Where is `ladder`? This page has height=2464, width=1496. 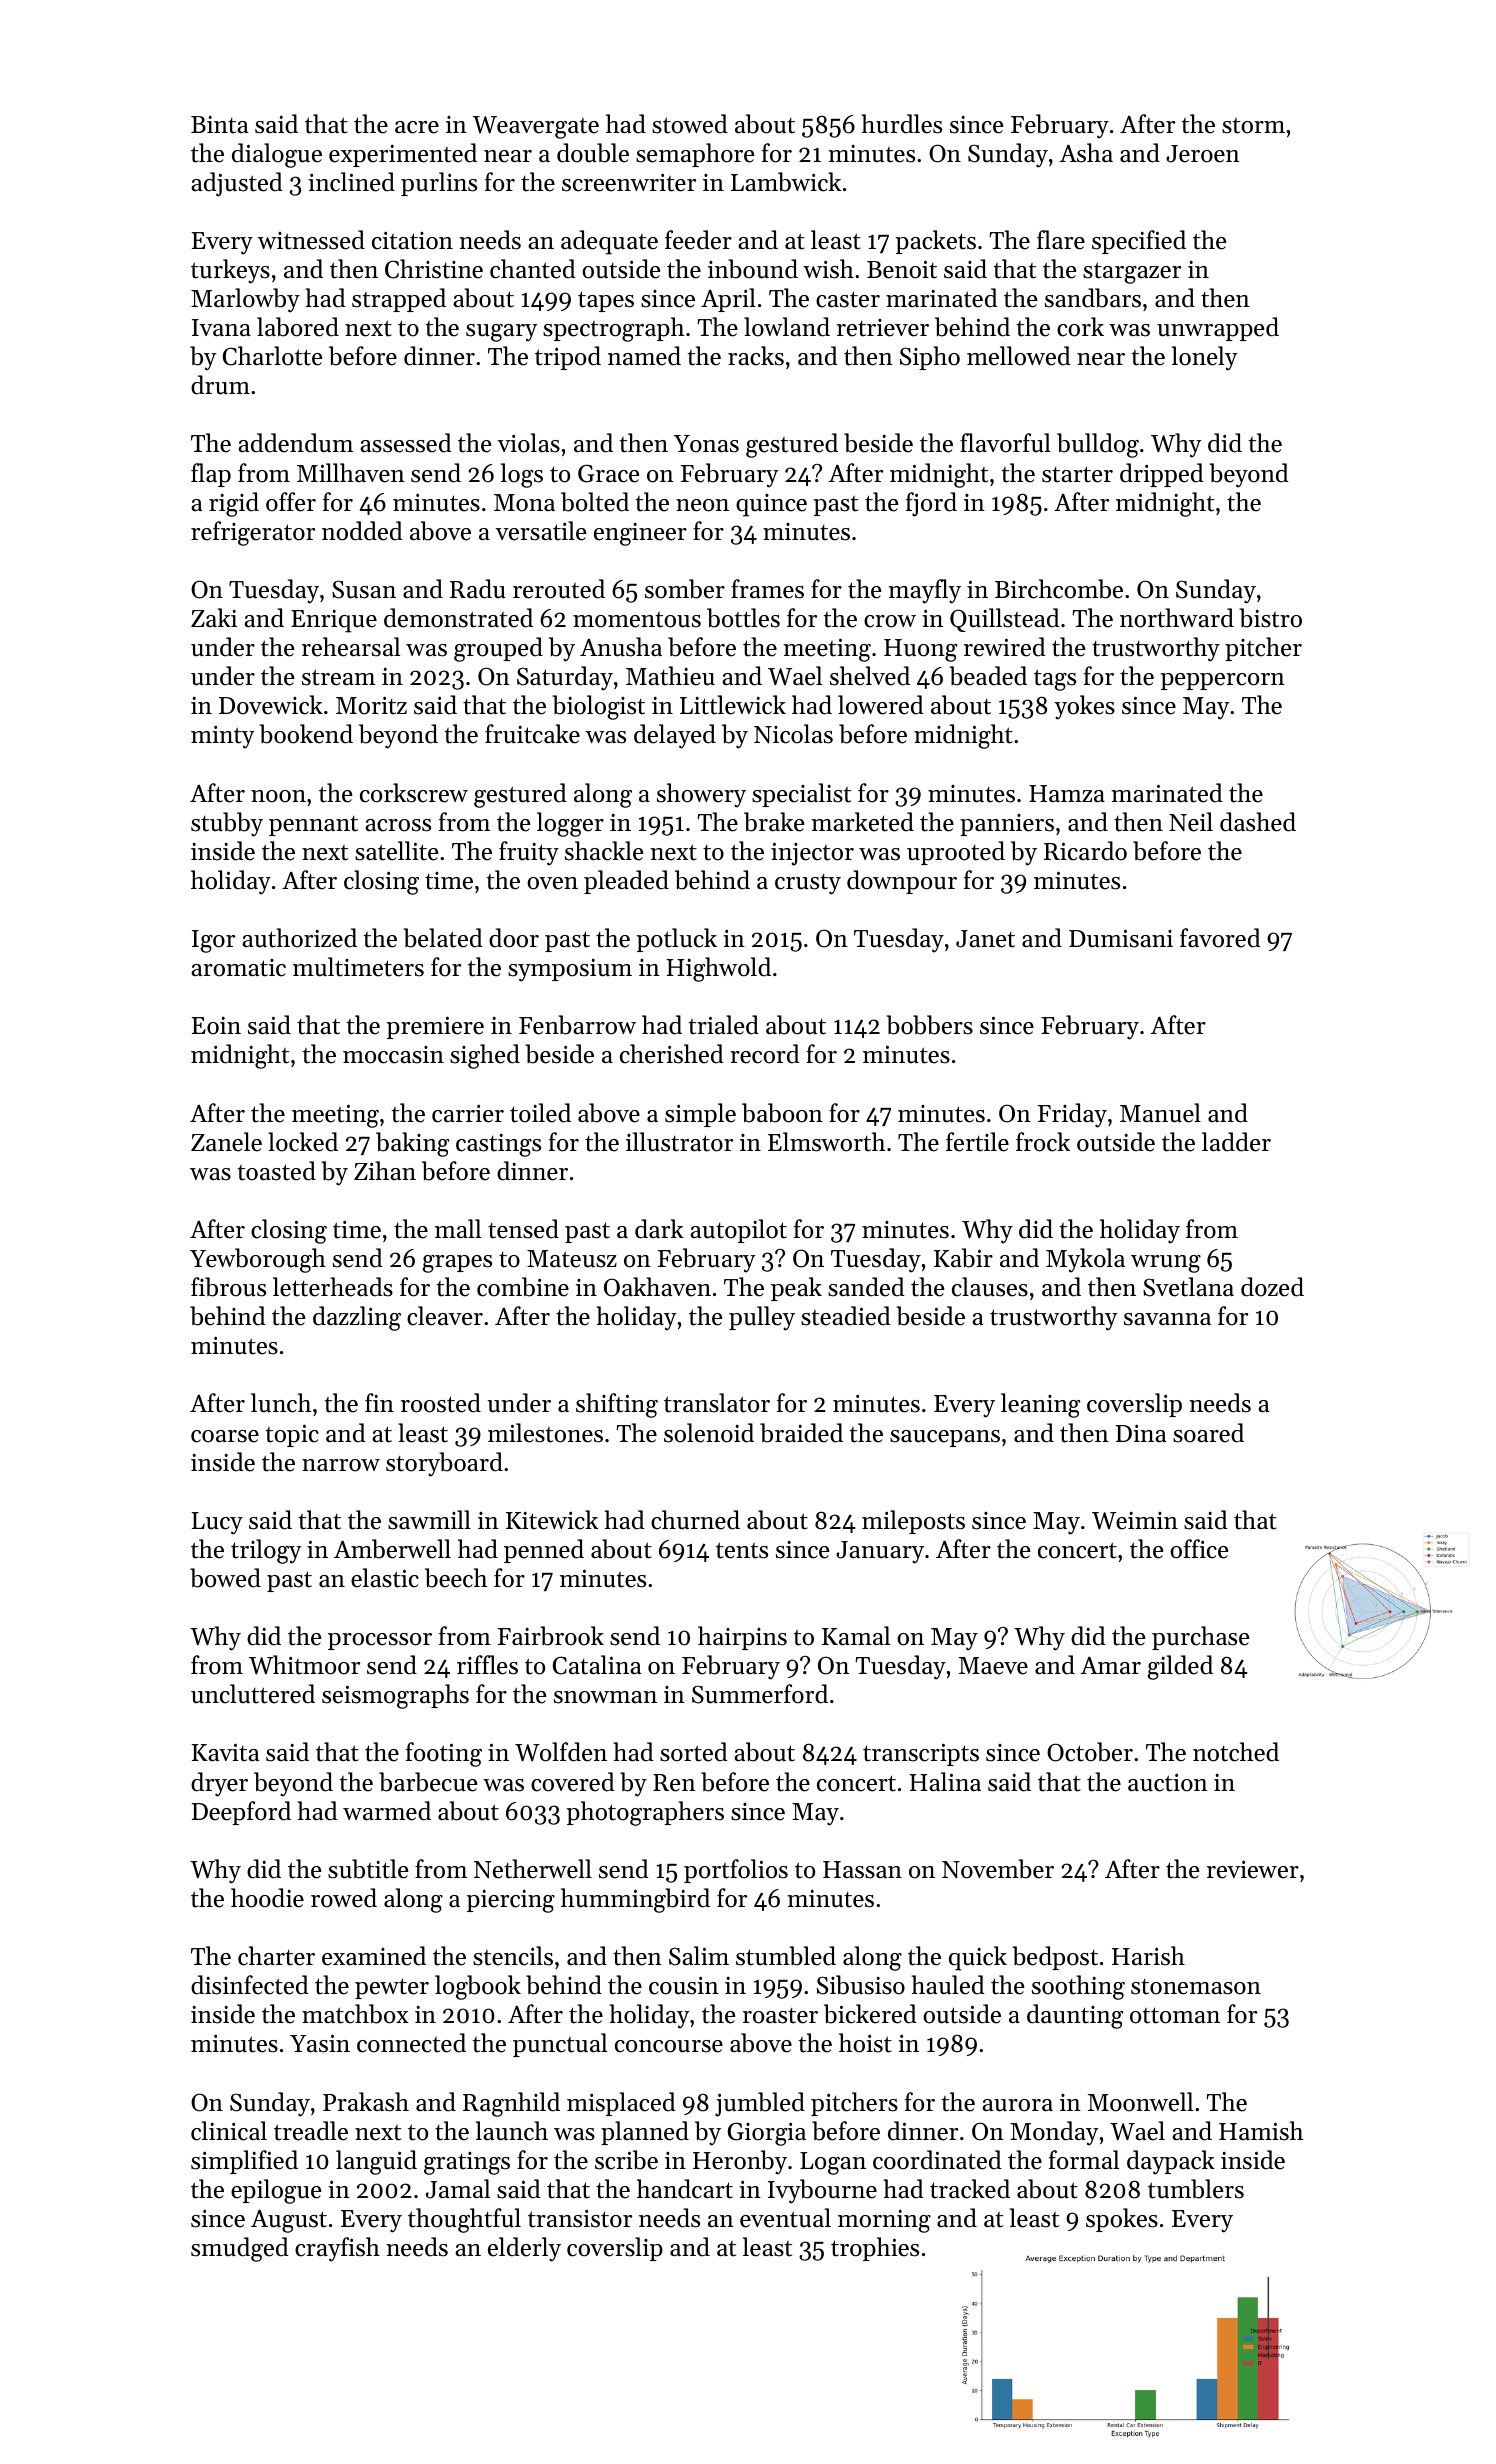
ladder is located at coordinates (1236, 1142).
